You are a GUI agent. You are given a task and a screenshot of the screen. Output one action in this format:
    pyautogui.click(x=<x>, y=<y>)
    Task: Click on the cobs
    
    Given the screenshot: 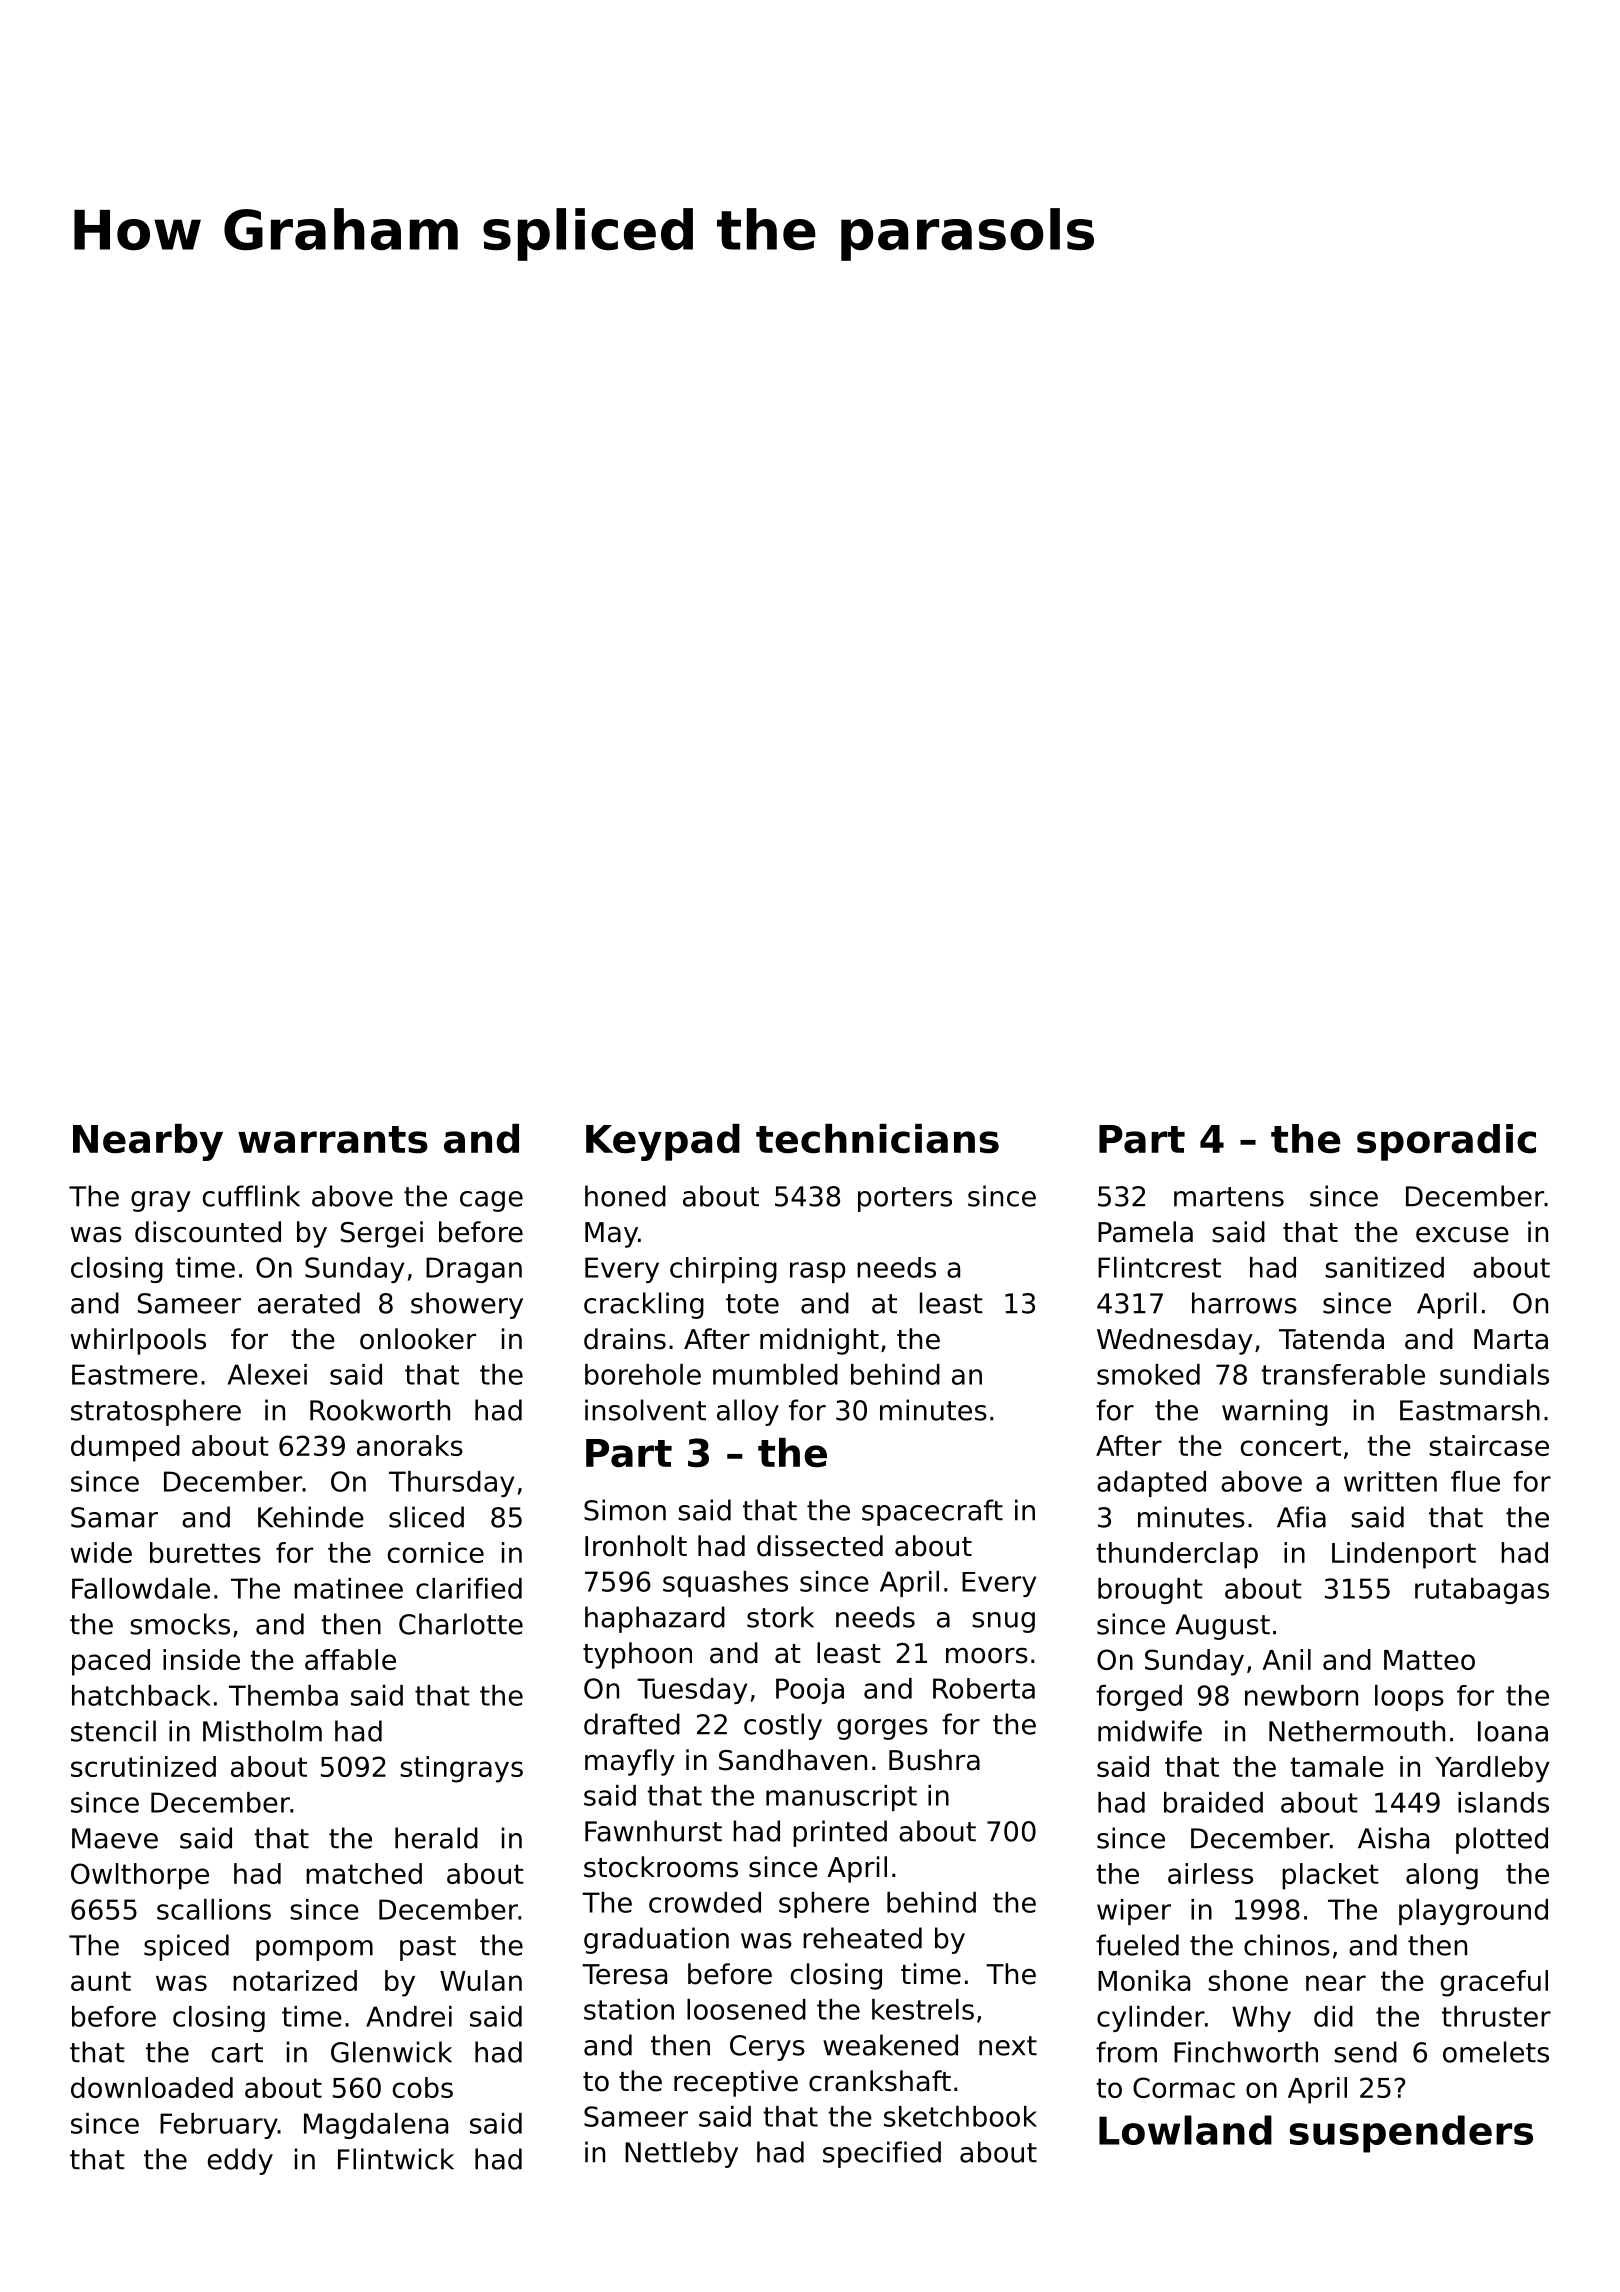 What is the action you would take?
    pyautogui.click(x=423, y=2087)
